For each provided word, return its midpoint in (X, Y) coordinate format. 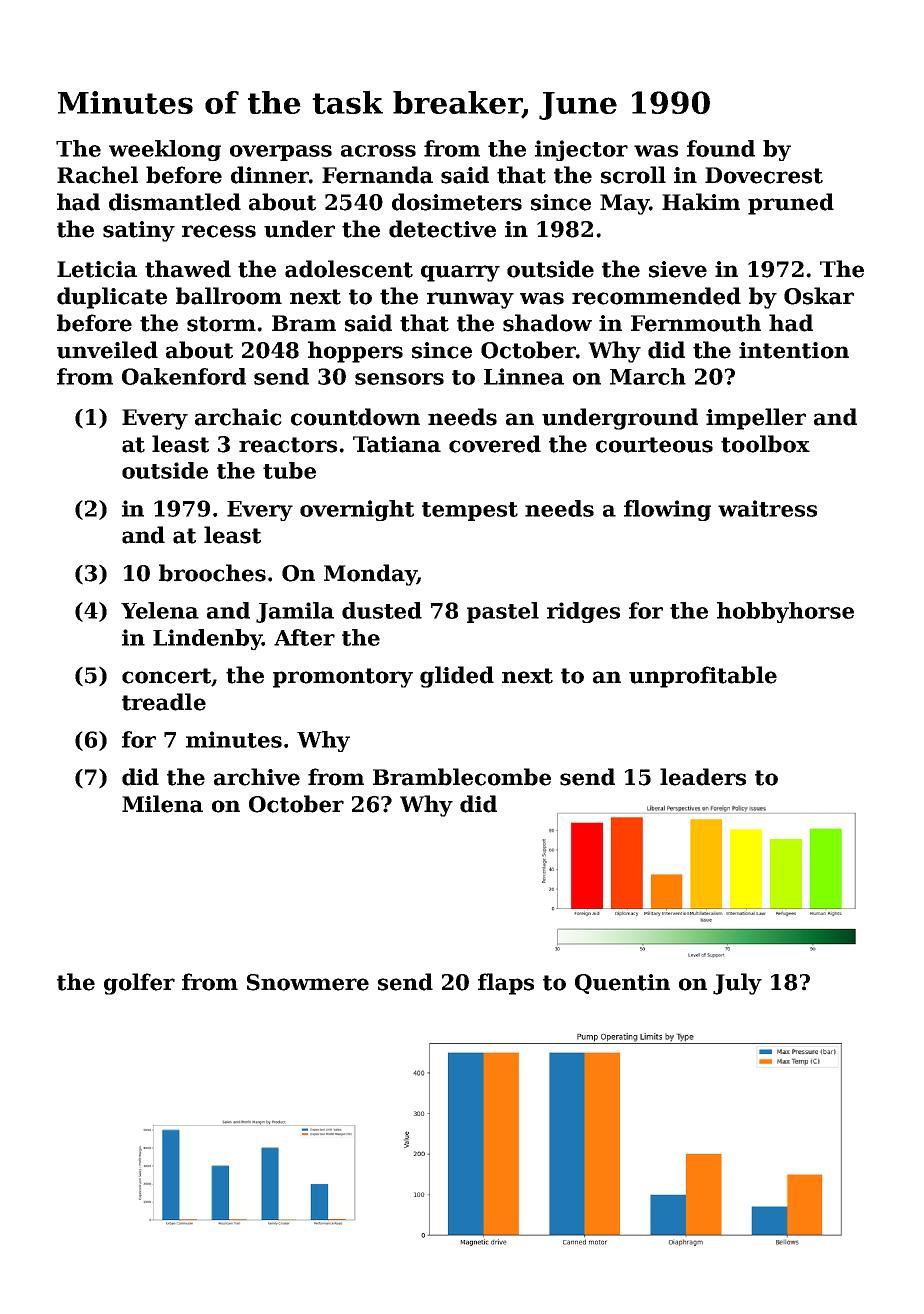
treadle (164, 702)
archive (257, 777)
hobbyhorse (785, 612)
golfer (139, 984)
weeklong (165, 150)
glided (457, 677)
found (721, 148)
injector (581, 150)
